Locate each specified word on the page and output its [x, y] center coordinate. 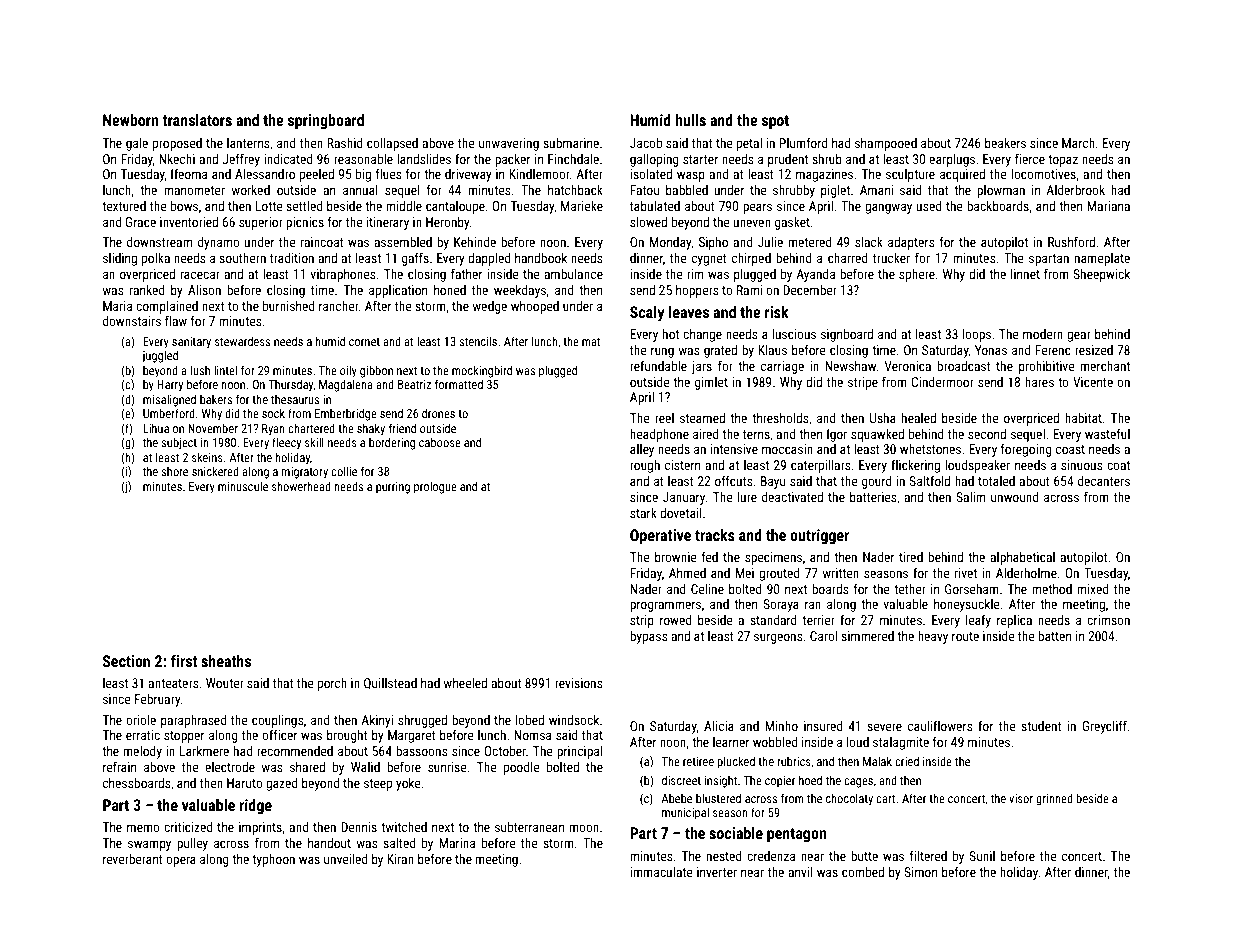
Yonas [991, 350]
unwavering [509, 144]
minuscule [243, 486]
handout [329, 843]
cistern [682, 465]
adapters [911, 243]
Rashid [345, 143]
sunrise [447, 767]
